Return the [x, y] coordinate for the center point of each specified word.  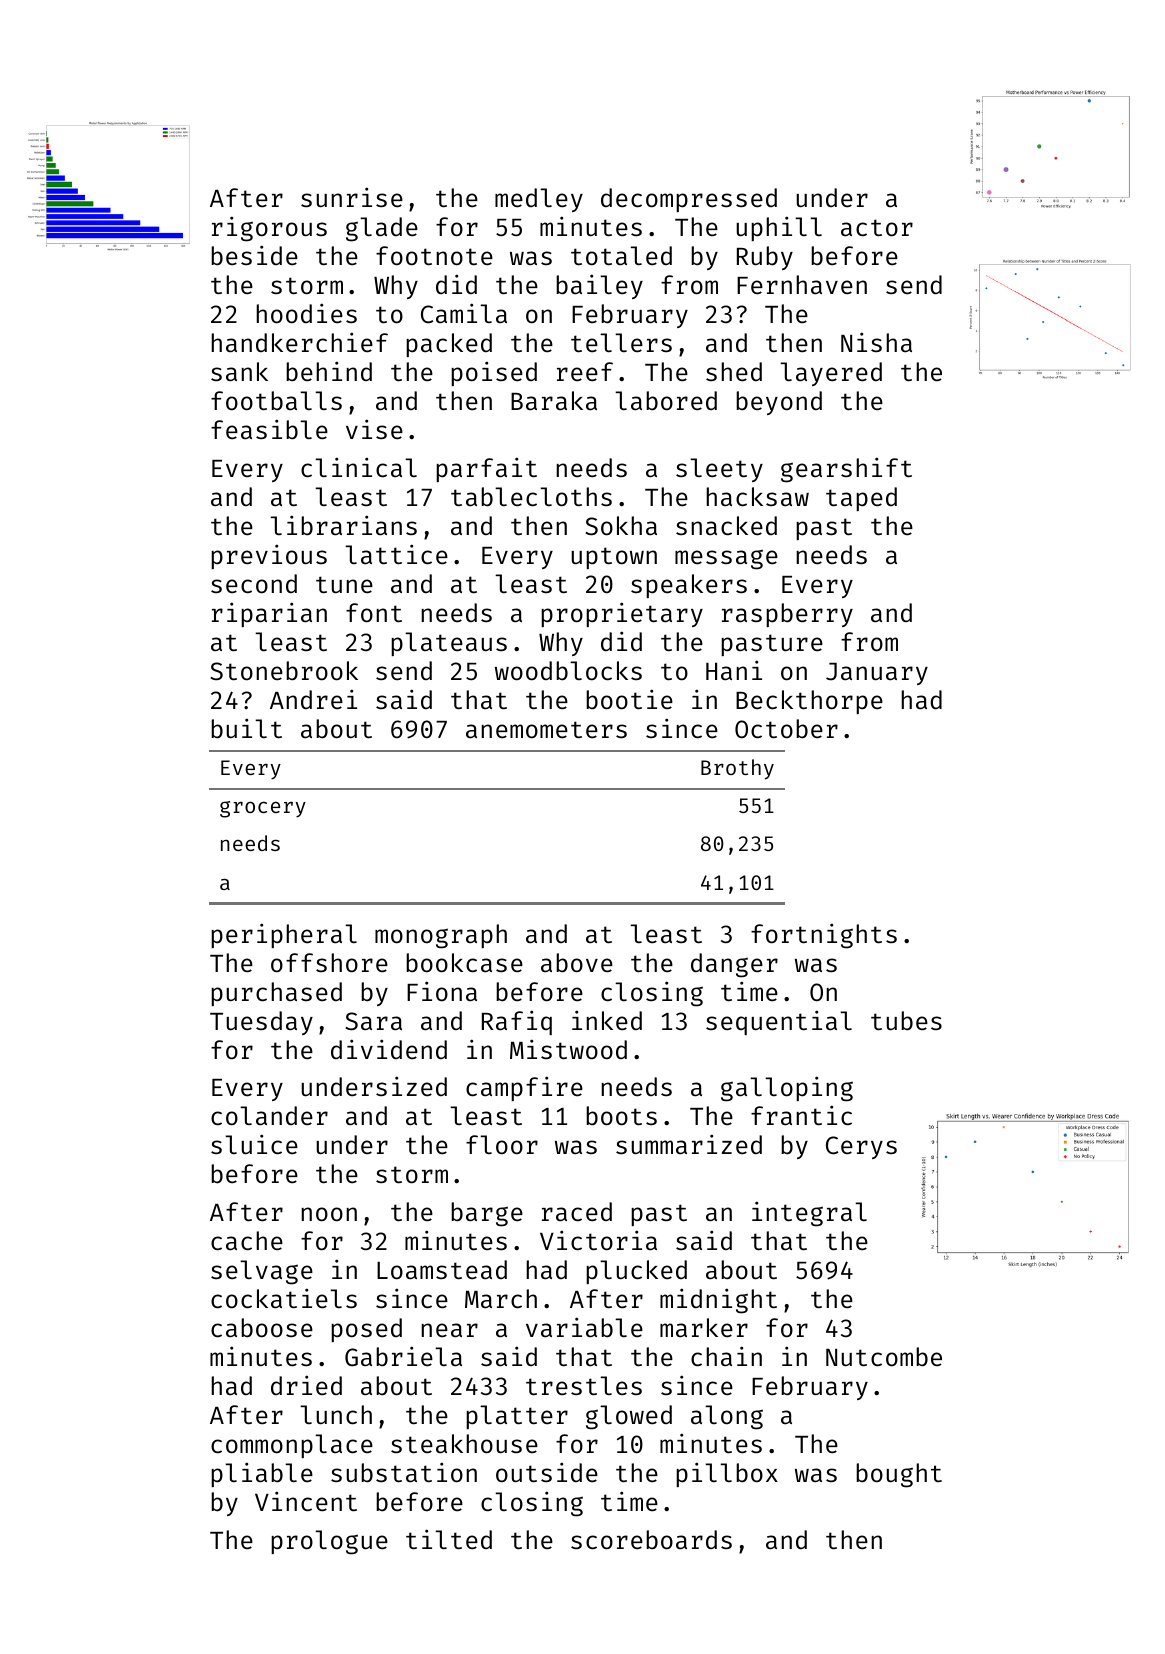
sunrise [352, 197]
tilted [449, 1539]
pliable [262, 1474]
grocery [263, 809]
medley [539, 200]
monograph [441, 936]
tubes [906, 1021]
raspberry [787, 615]
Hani [734, 670]
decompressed [689, 200]
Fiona [442, 991]
